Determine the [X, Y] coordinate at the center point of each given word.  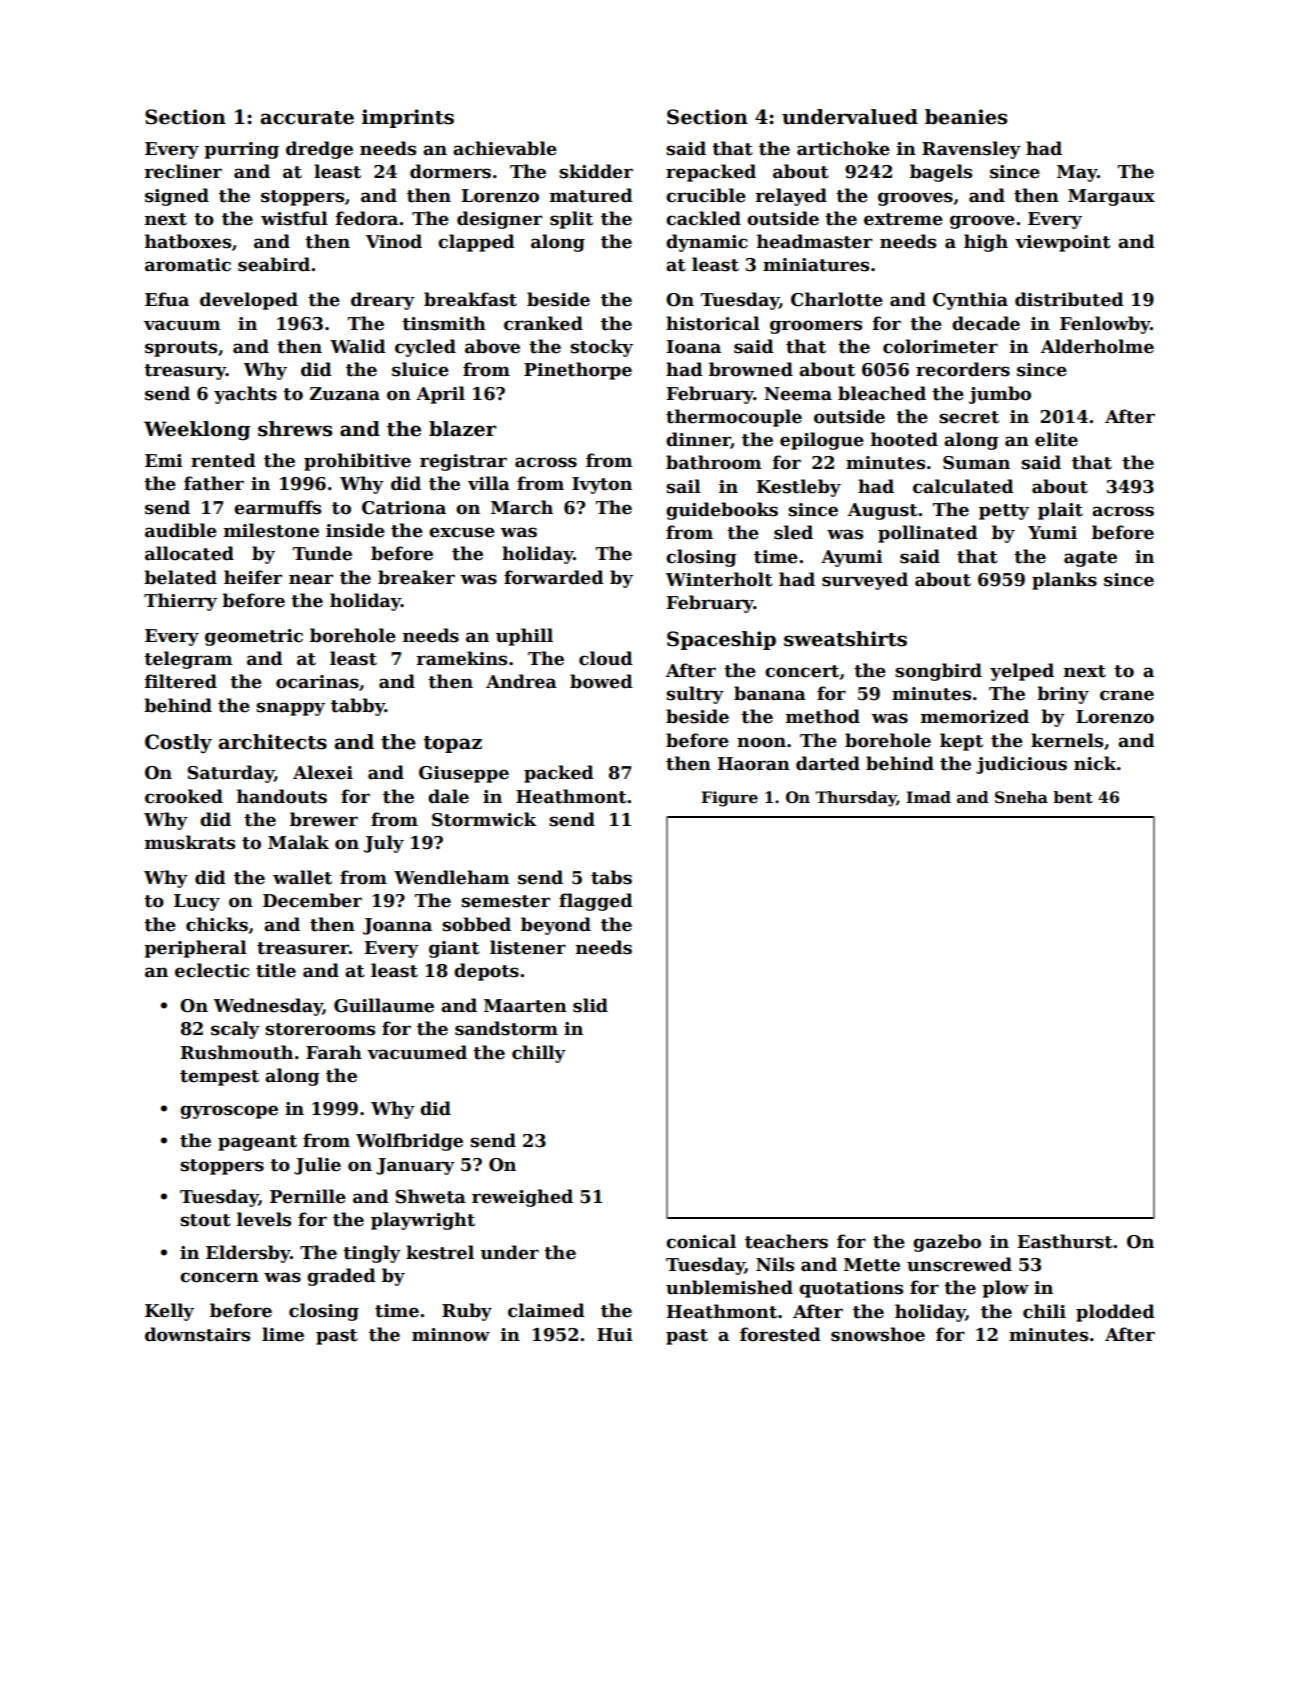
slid [590, 1005]
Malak [298, 842]
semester [505, 901]
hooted [904, 439]
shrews [295, 429]
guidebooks [722, 511]
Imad [928, 797]
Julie [317, 1166]
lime [283, 1334]
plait [1060, 511]
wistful [294, 218]
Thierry [180, 602]
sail [683, 486]
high [986, 243]
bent [1073, 797]
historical [713, 323]
